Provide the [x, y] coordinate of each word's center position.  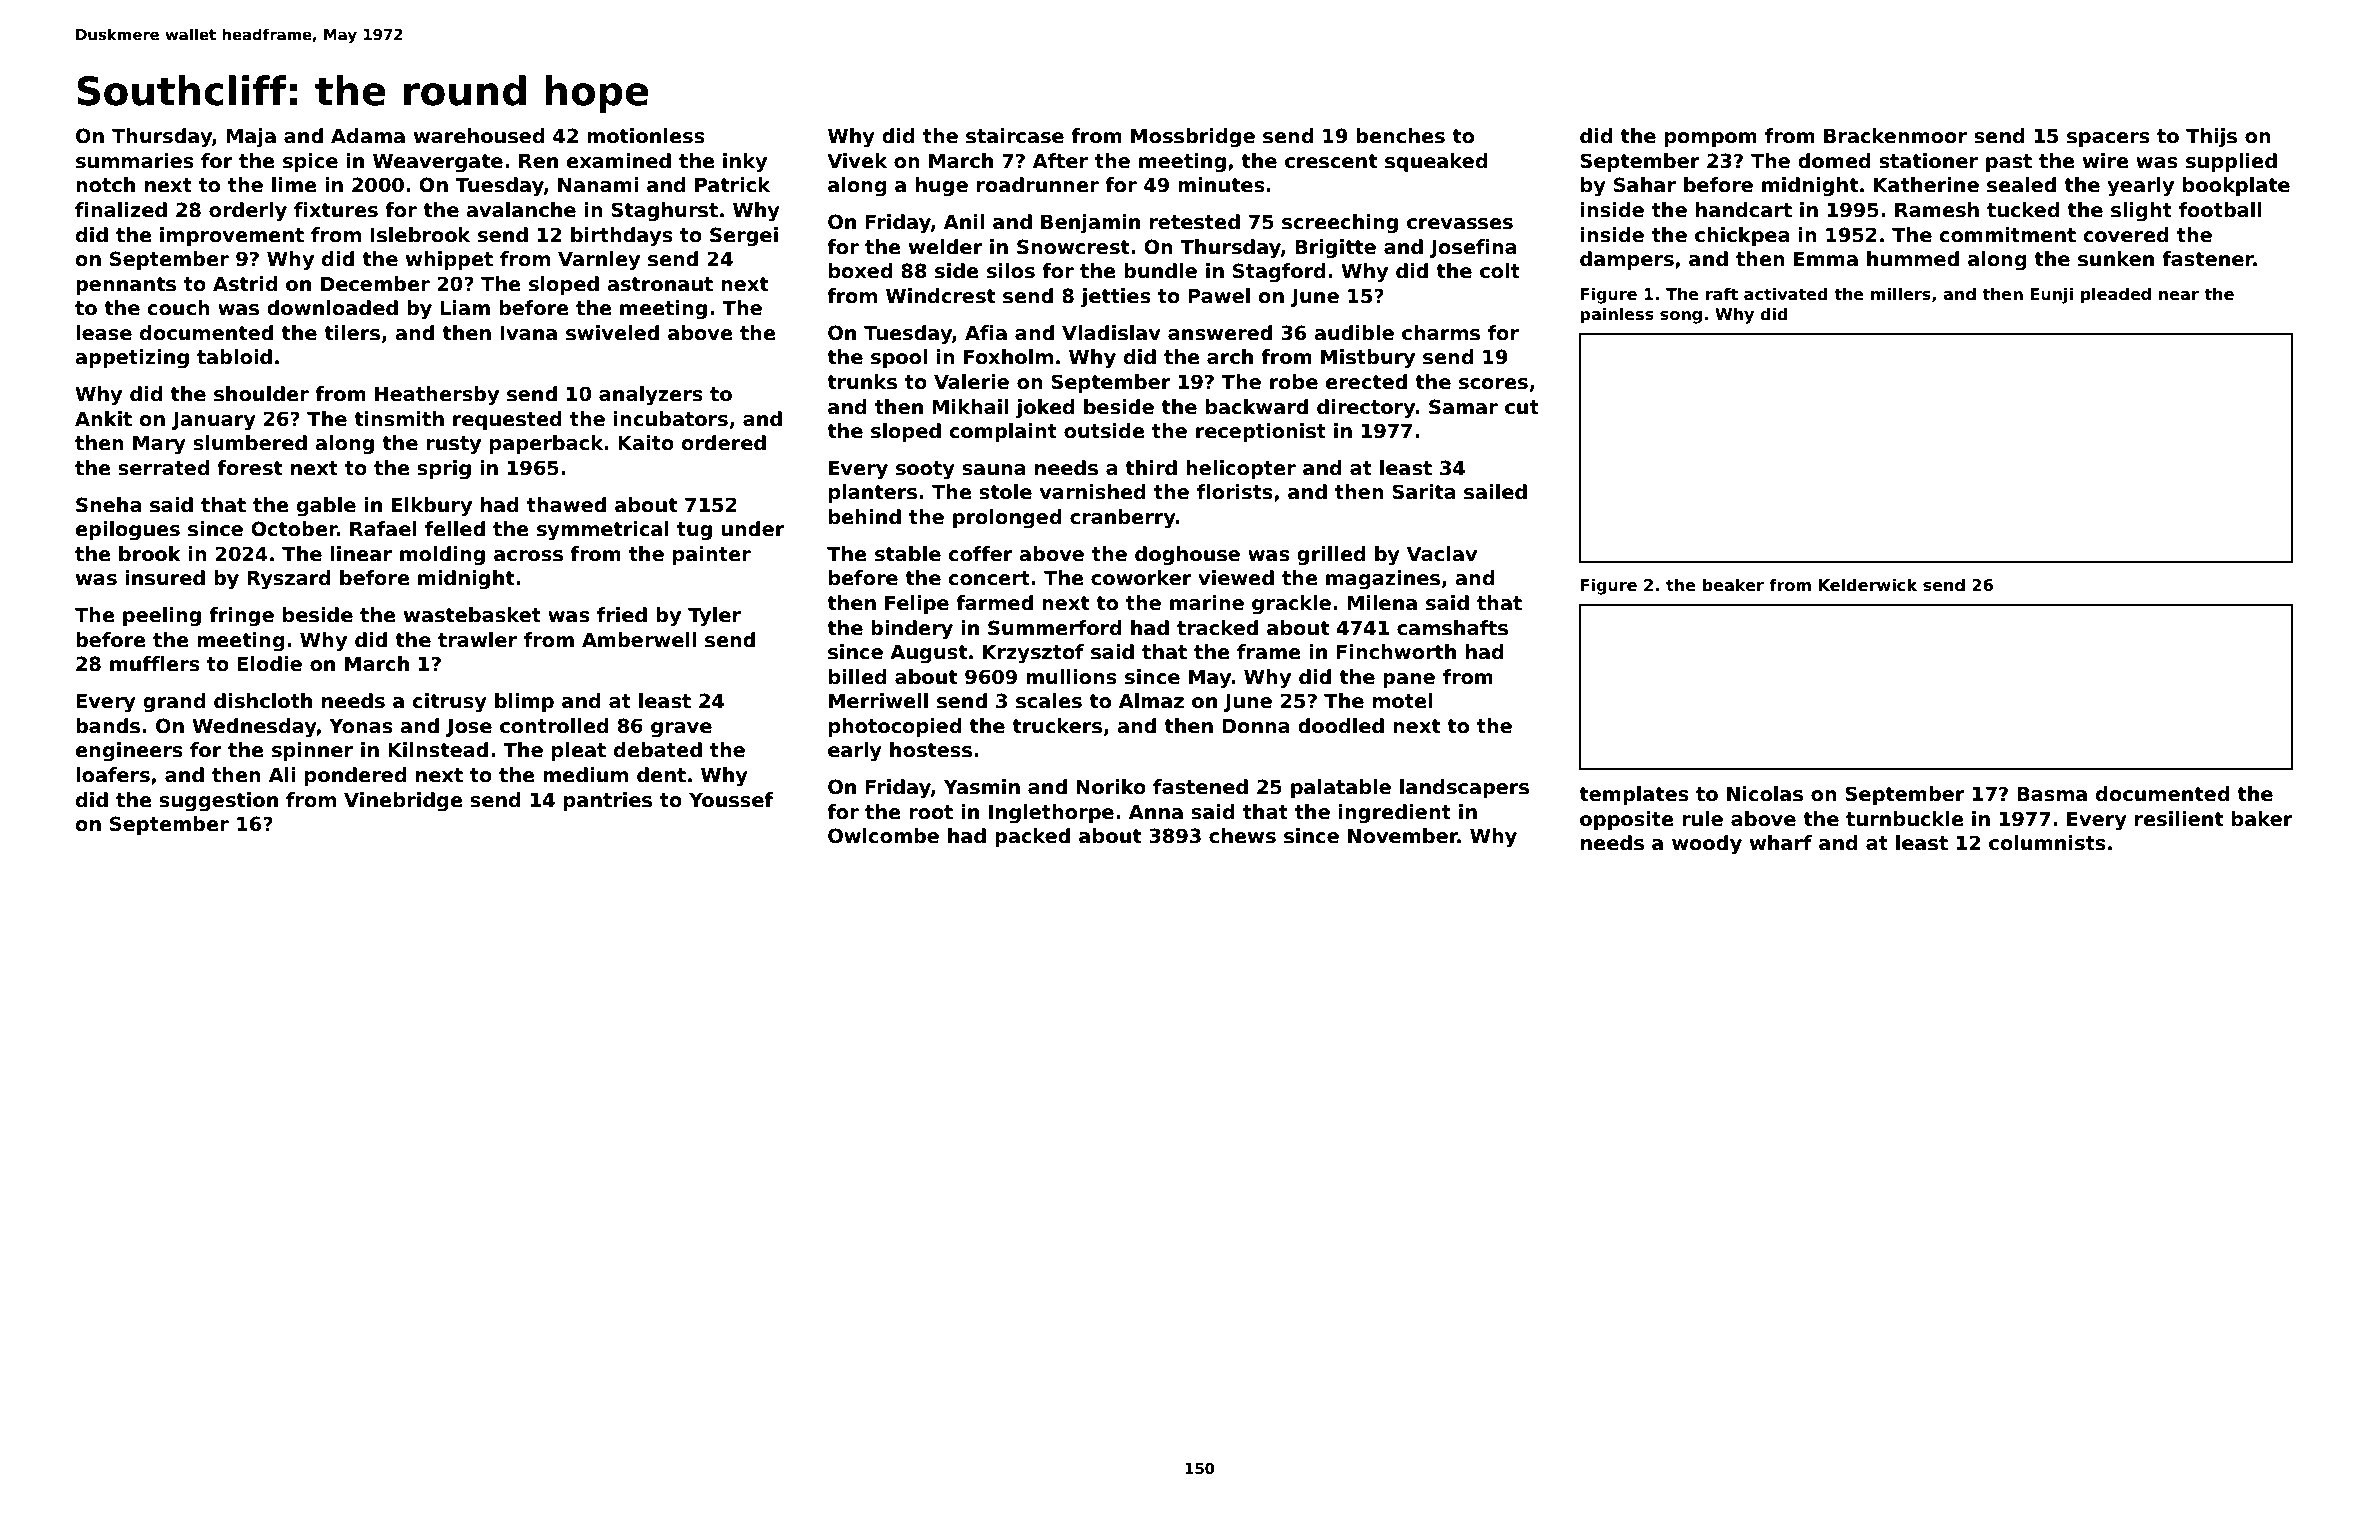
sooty [925, 470]
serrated [164, 468]
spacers [2108, 139]
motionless [646, 136]
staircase [1015, 136]
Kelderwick [1868, 585]
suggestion [218, 801]
